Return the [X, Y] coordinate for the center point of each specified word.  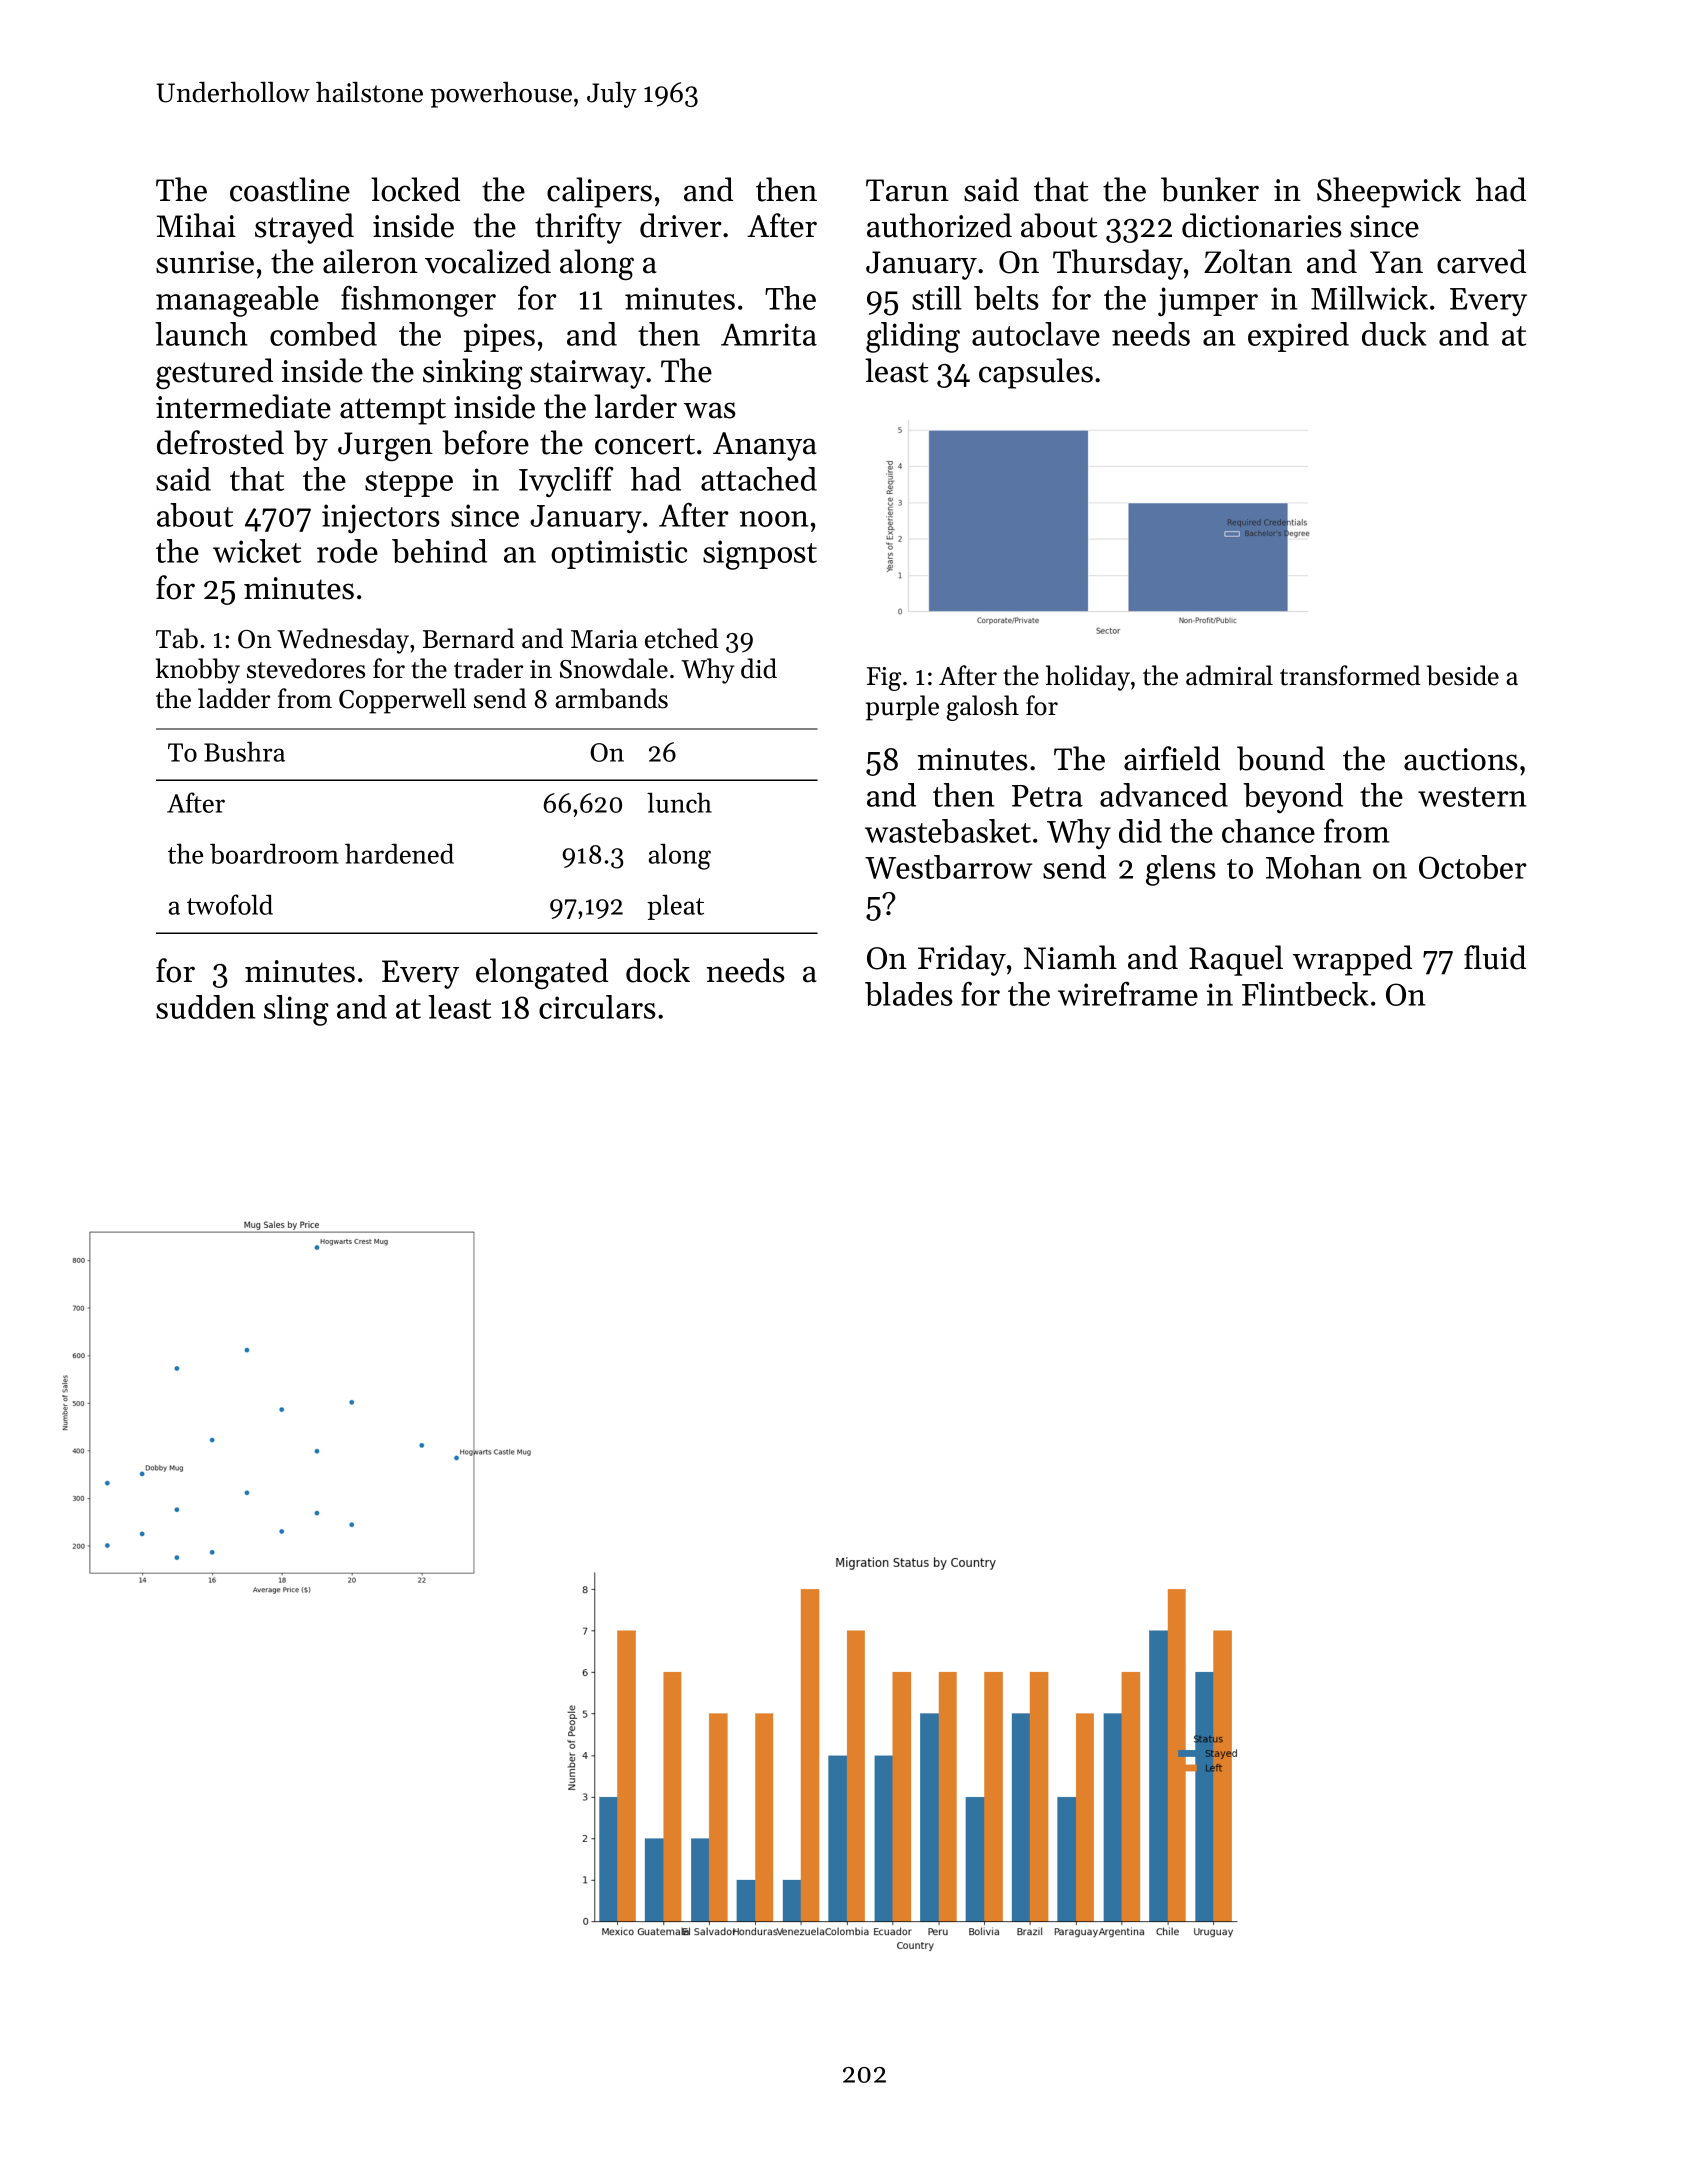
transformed [1350, 675]
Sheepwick [1389, 192]
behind [439, 551]
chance [1268, 831]
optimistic [619, 554]
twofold [230, 904]
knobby [198, 671]
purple [902, 708]
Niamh [1070, 957]
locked [415, 189]
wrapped [1352, 960]
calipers [599, 192]
